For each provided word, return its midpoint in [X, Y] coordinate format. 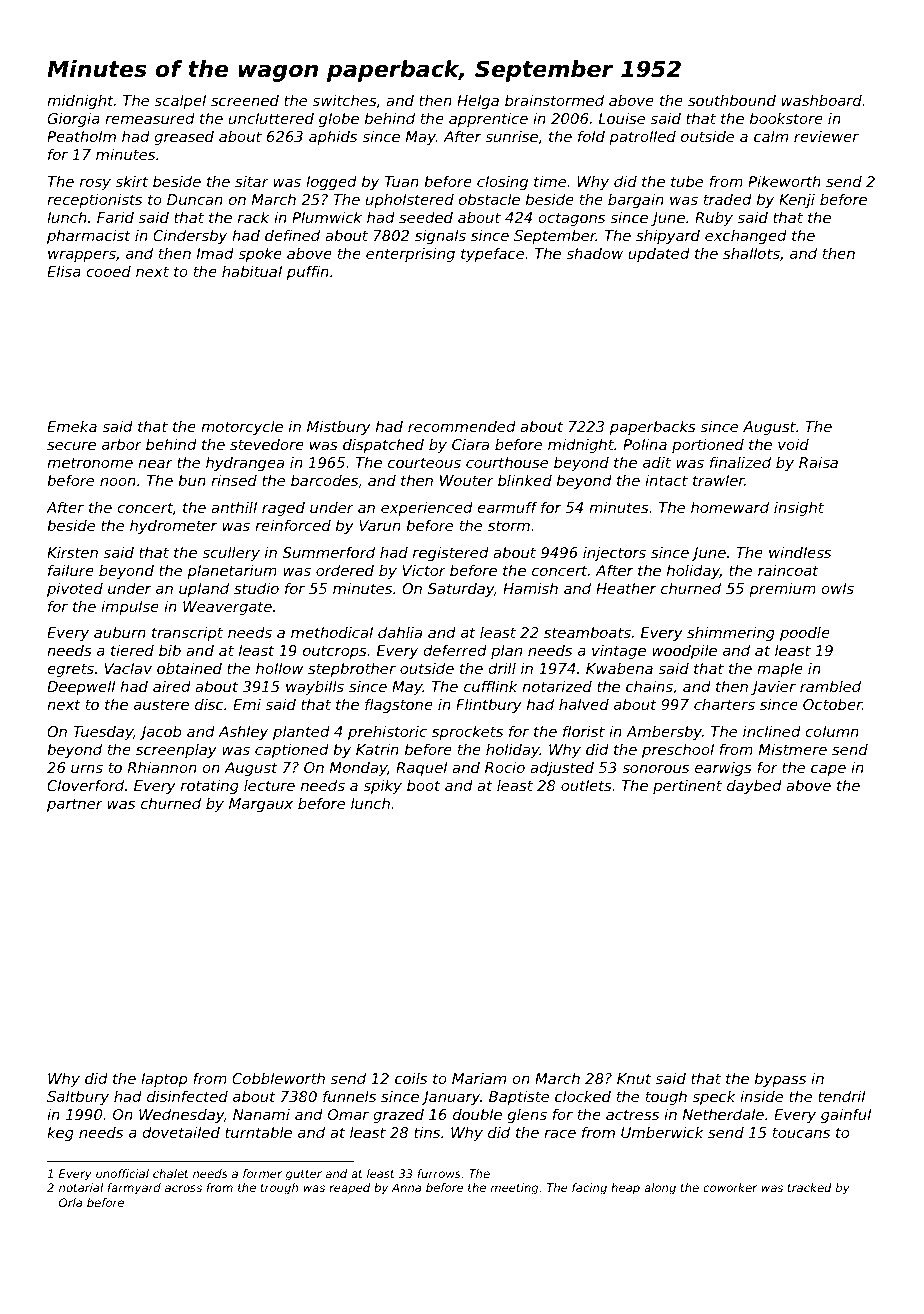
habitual [252, 271]
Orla [70, 1202]
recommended [462, 426]
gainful [846, 1115]
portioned [708, 446]
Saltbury [78, 1097]
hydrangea [245, 463]
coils [411, 1078]
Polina [645, 444]
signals [440, 236]
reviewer [826, 136]
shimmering [731, 633]
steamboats [587, 632]
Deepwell [81, 687]
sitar [252, 181]
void [793, 444]
